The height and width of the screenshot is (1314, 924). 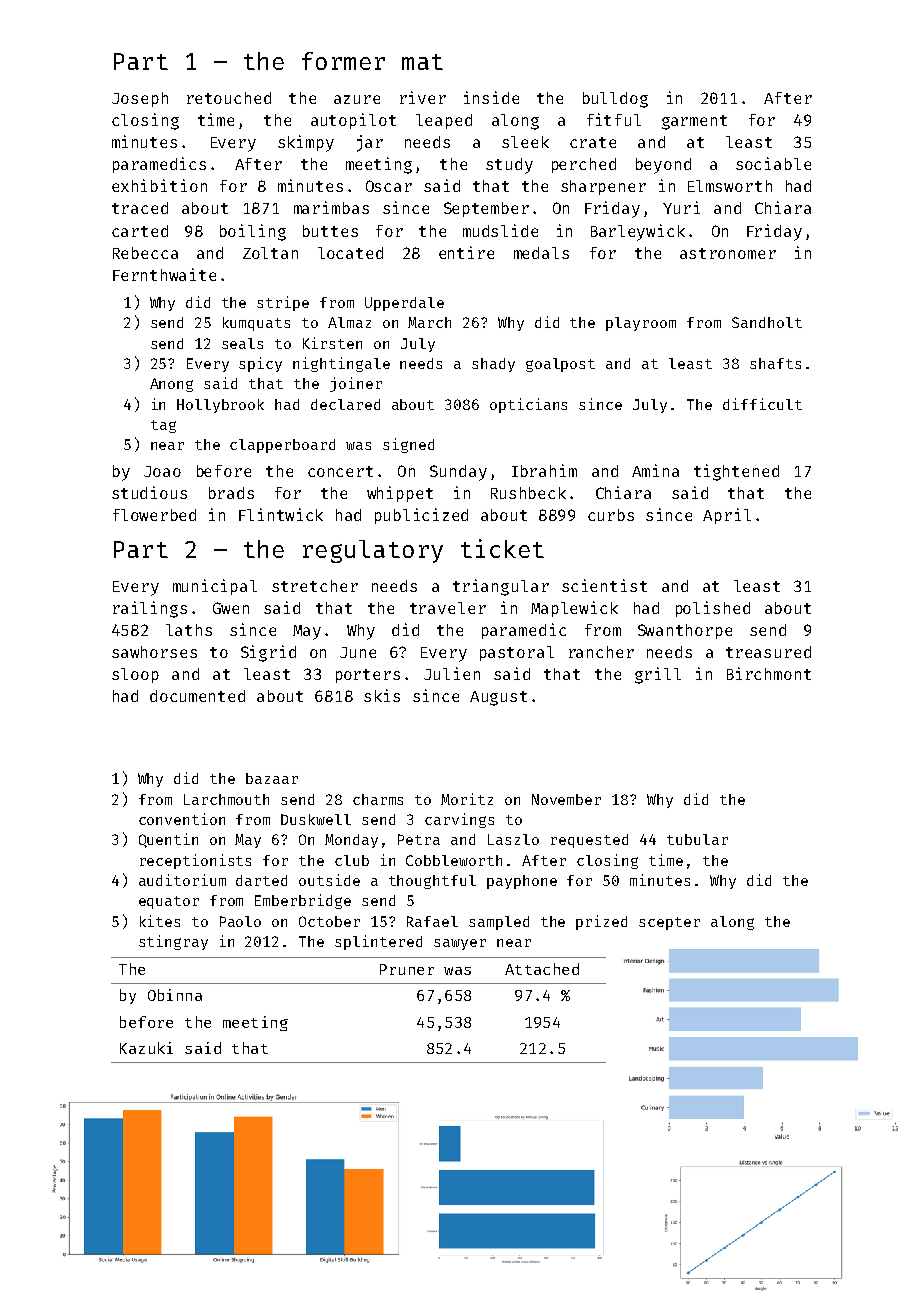 I want to click on sloop, so click(x=135, y=675).
